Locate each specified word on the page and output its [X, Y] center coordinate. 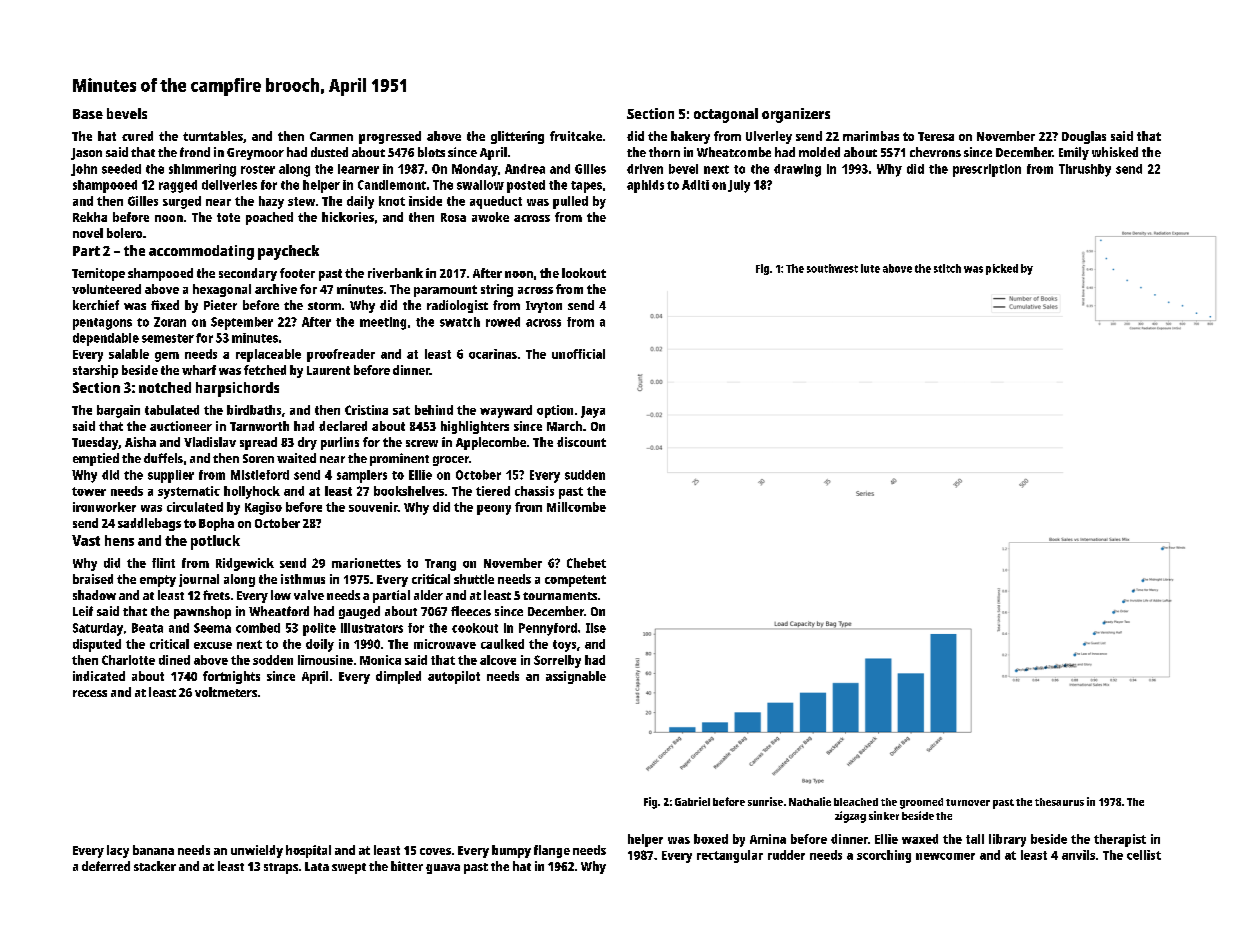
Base [88, 114]
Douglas [1084, 137]
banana [153, 850]
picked [1002, 269]
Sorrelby [557, 661]
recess [90, 693]
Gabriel [692, 801]
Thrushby [1085, 170]
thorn [664, 152]
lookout [584, 273]
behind [434, 410]
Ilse [596, 628]
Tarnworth [259, 426]
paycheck [288, 252]
